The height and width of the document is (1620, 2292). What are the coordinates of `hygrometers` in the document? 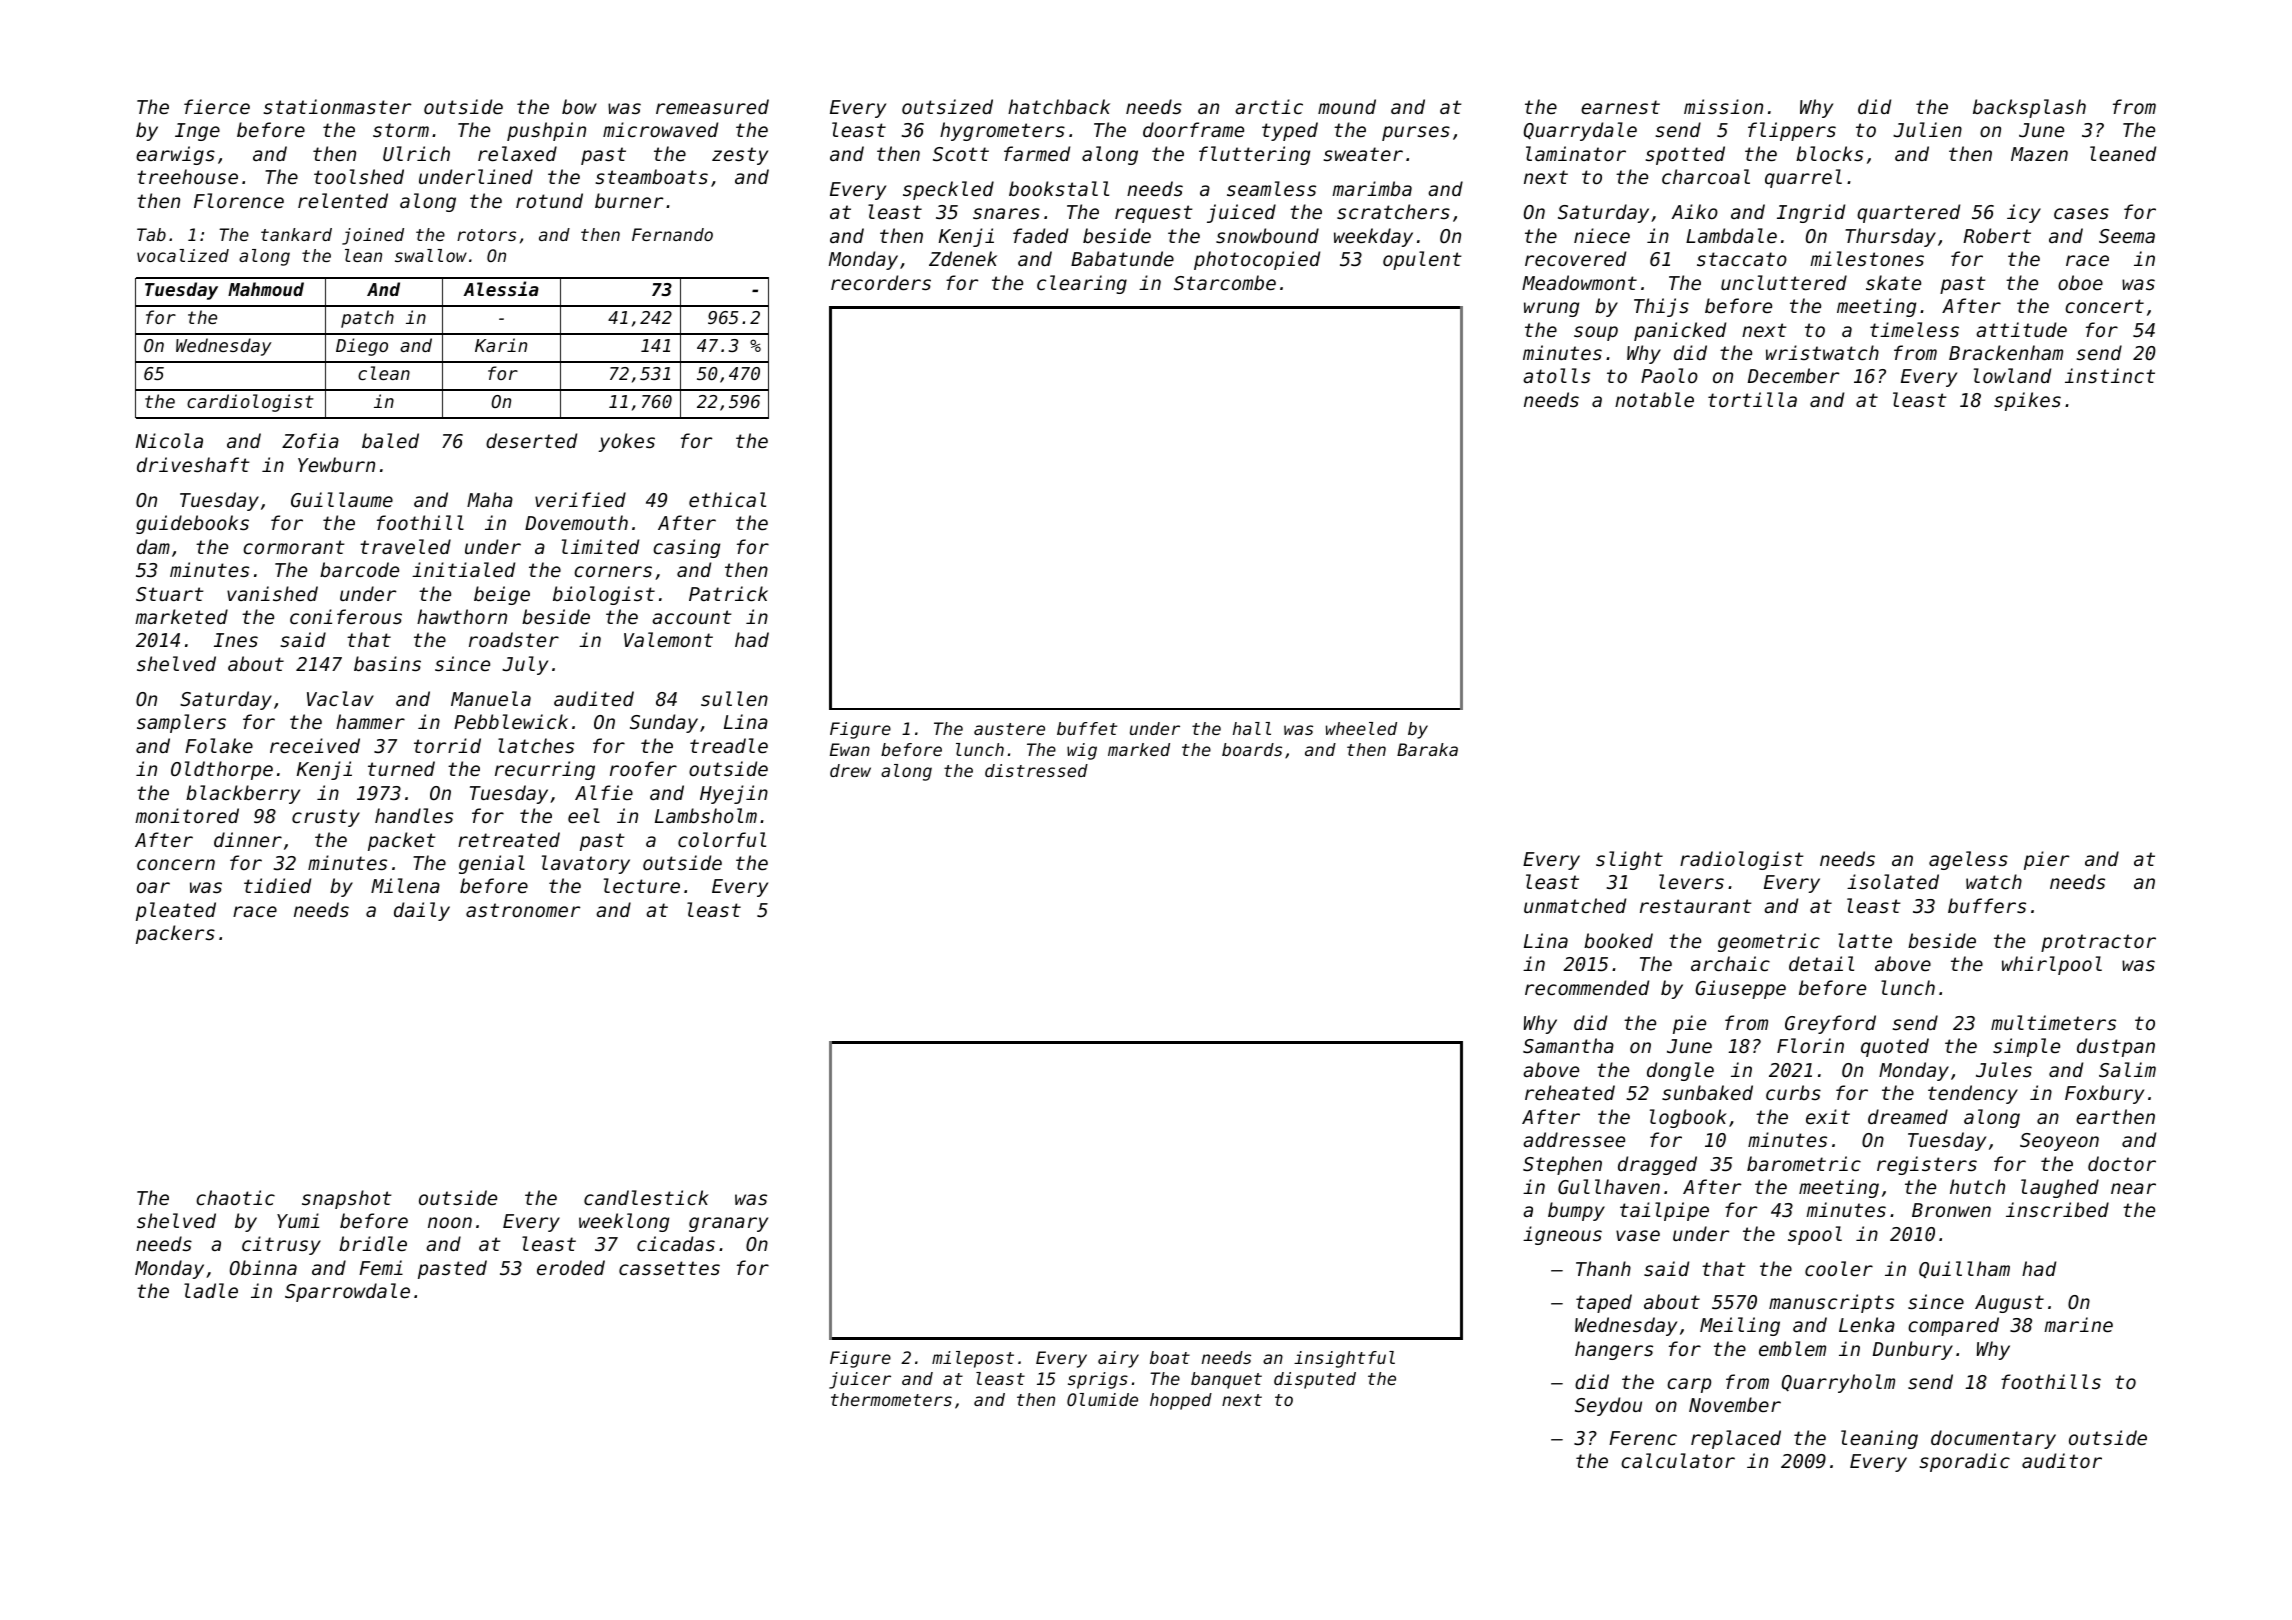 It's located at (1002, 131).
